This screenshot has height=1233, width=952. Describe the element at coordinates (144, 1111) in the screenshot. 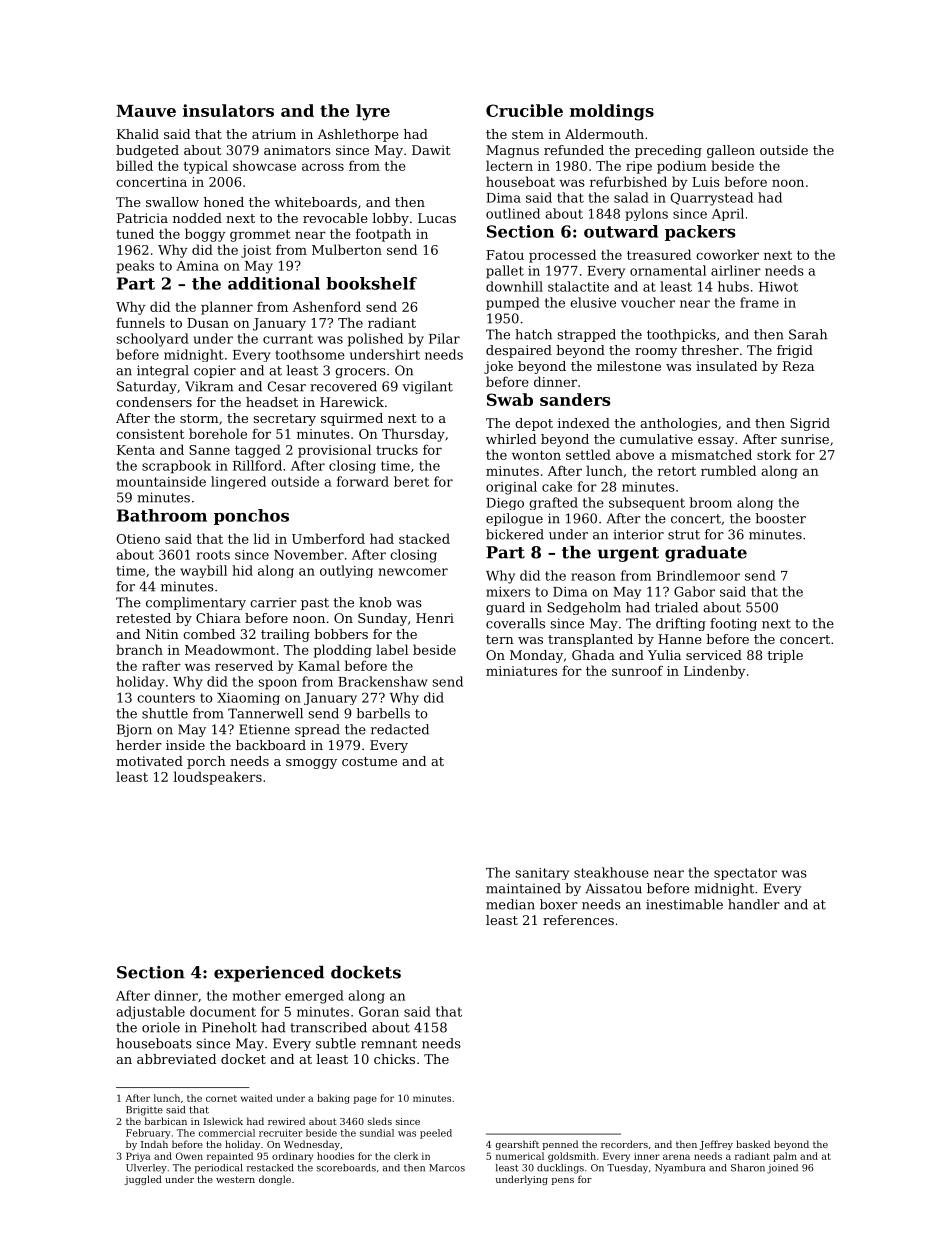

I see `Brigitte` at that location.
